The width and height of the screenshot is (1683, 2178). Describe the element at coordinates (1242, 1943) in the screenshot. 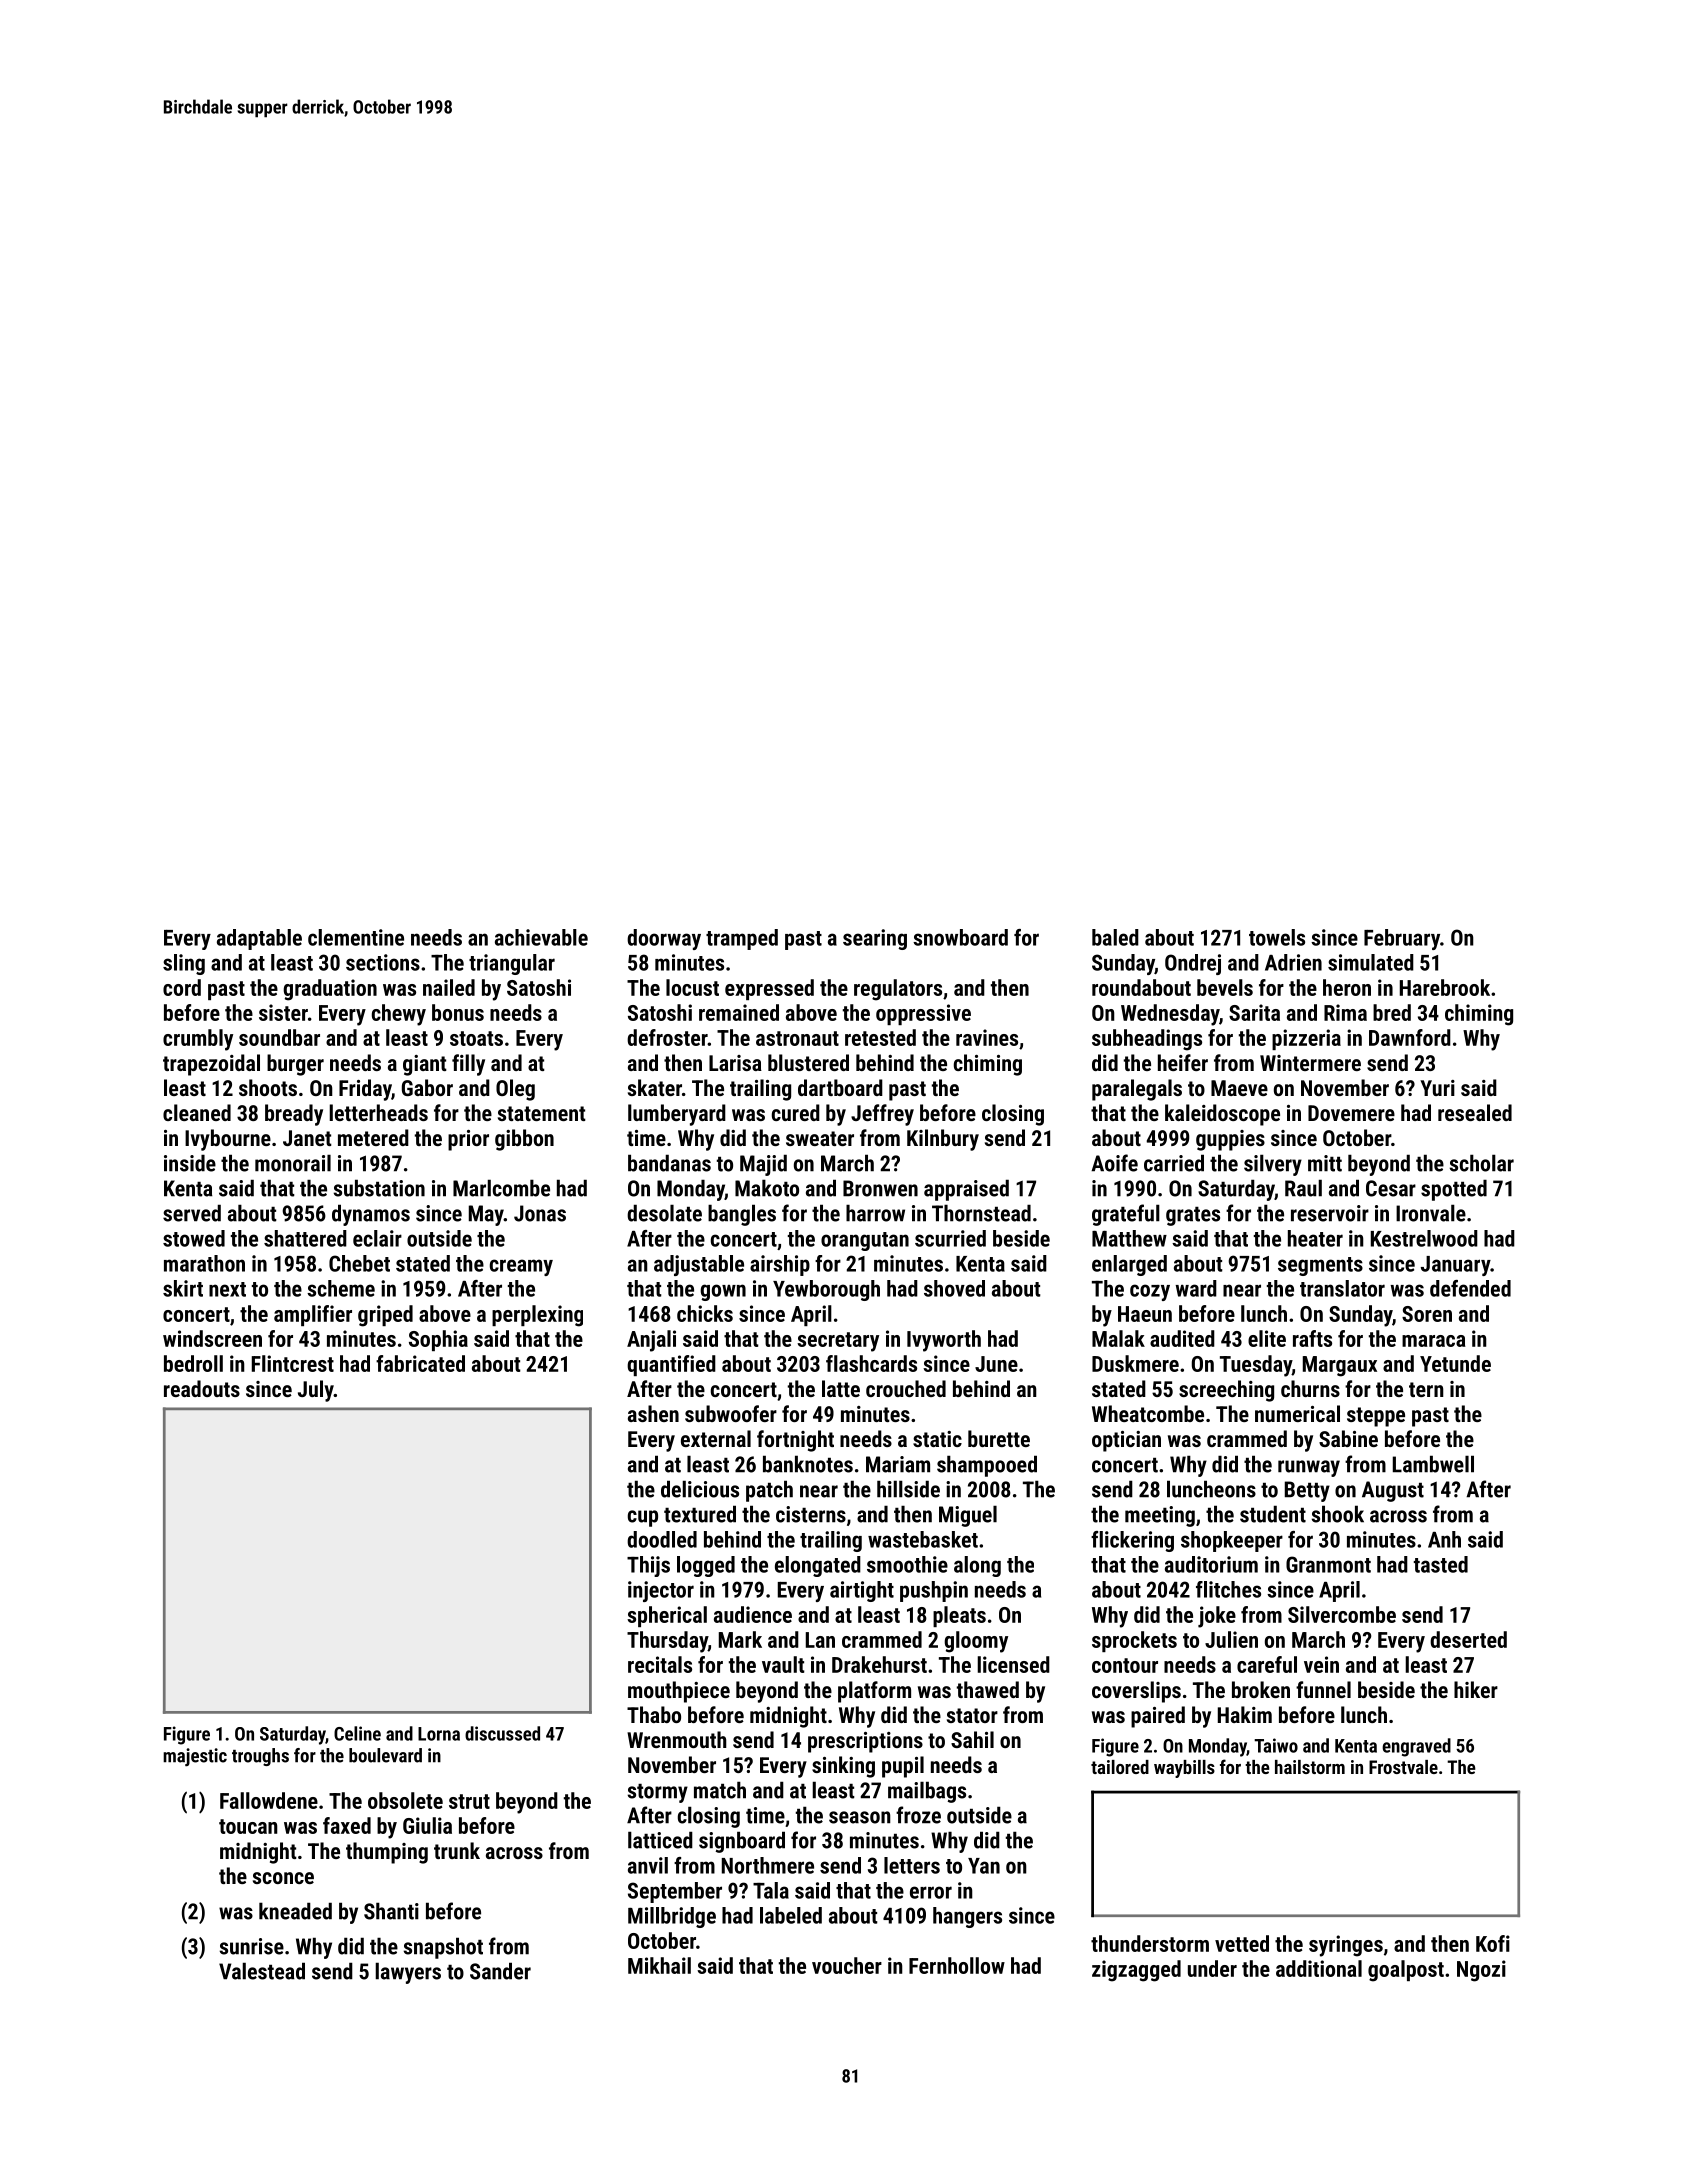

I see `vetted` at that location.
